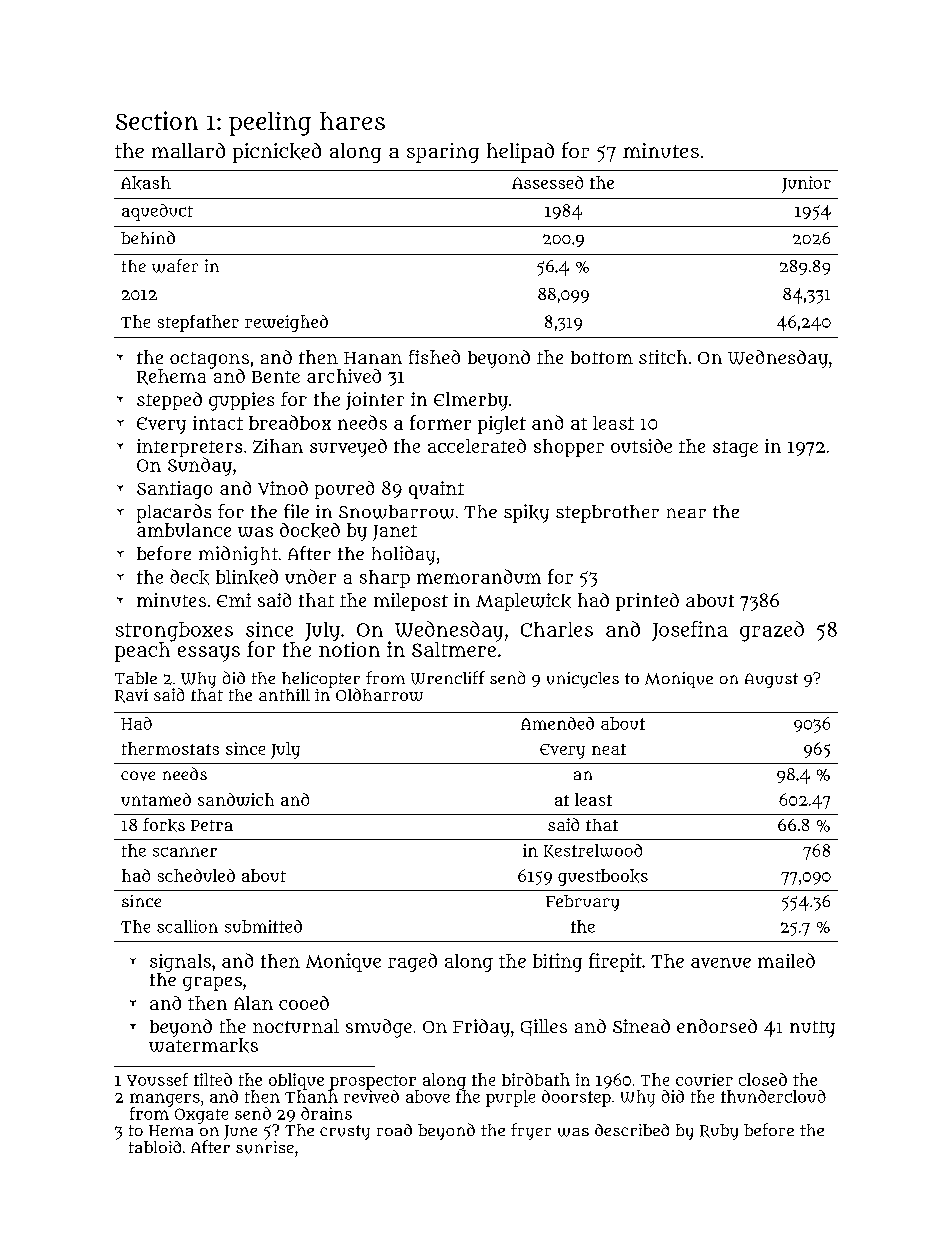 Image resolution: width=952 pixels, height=1233 pixels. What do you see at coordinates (157, 120) in the screenshot?
I see `Section` at bounding box center [157, 120].
